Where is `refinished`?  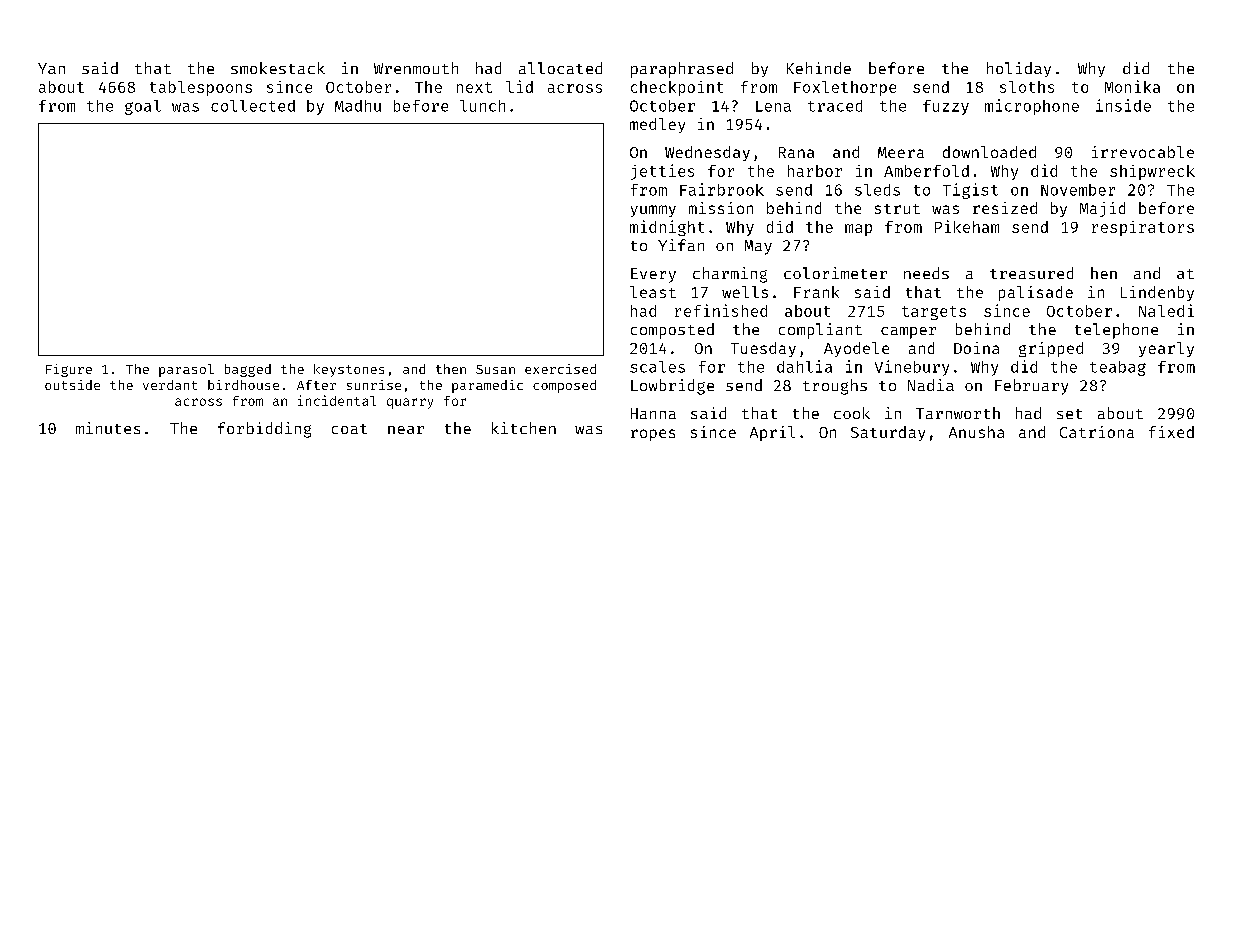 refinished is located at coordinates (721, 310).
